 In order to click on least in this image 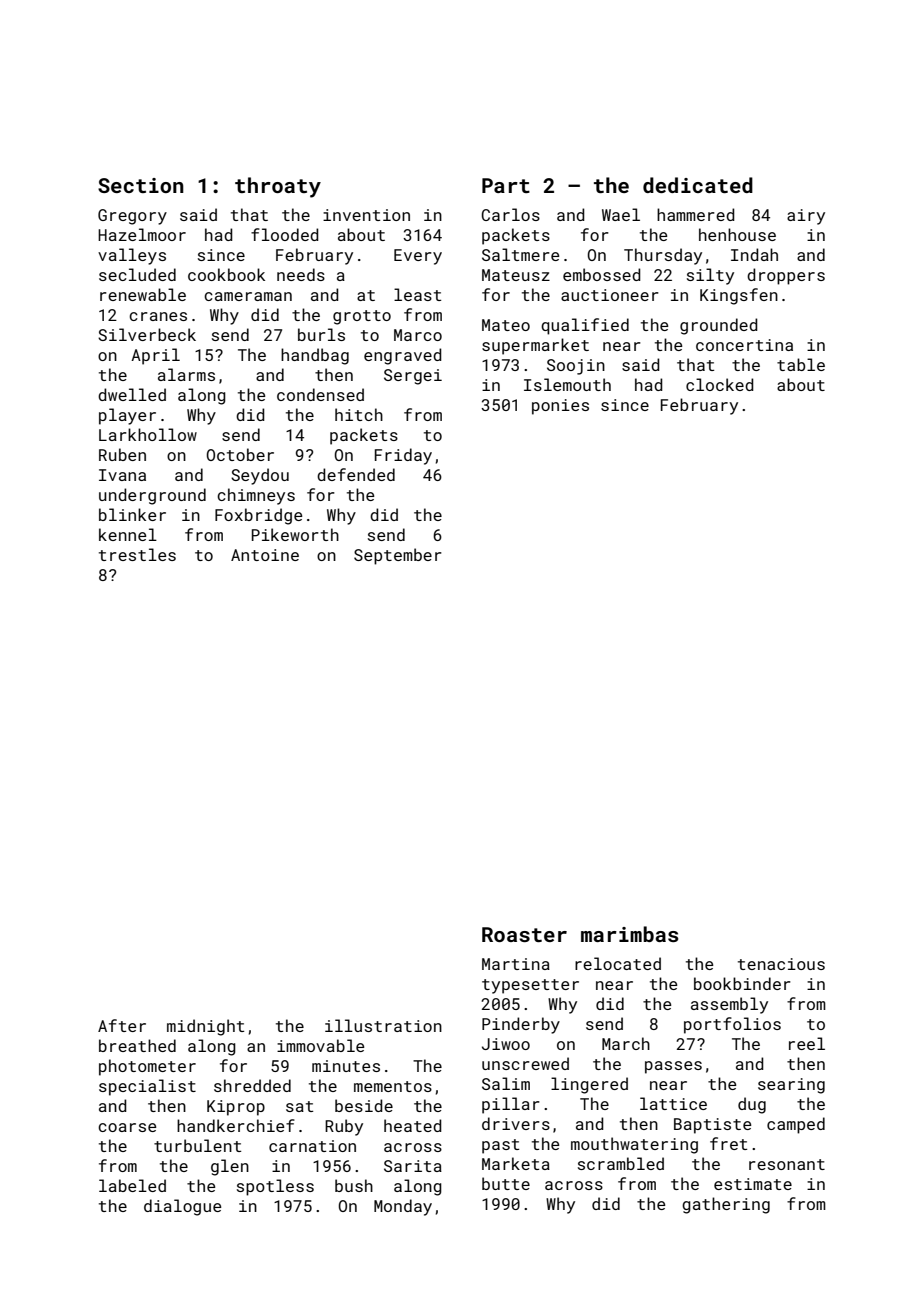, I will do `click(417, 294)`.
